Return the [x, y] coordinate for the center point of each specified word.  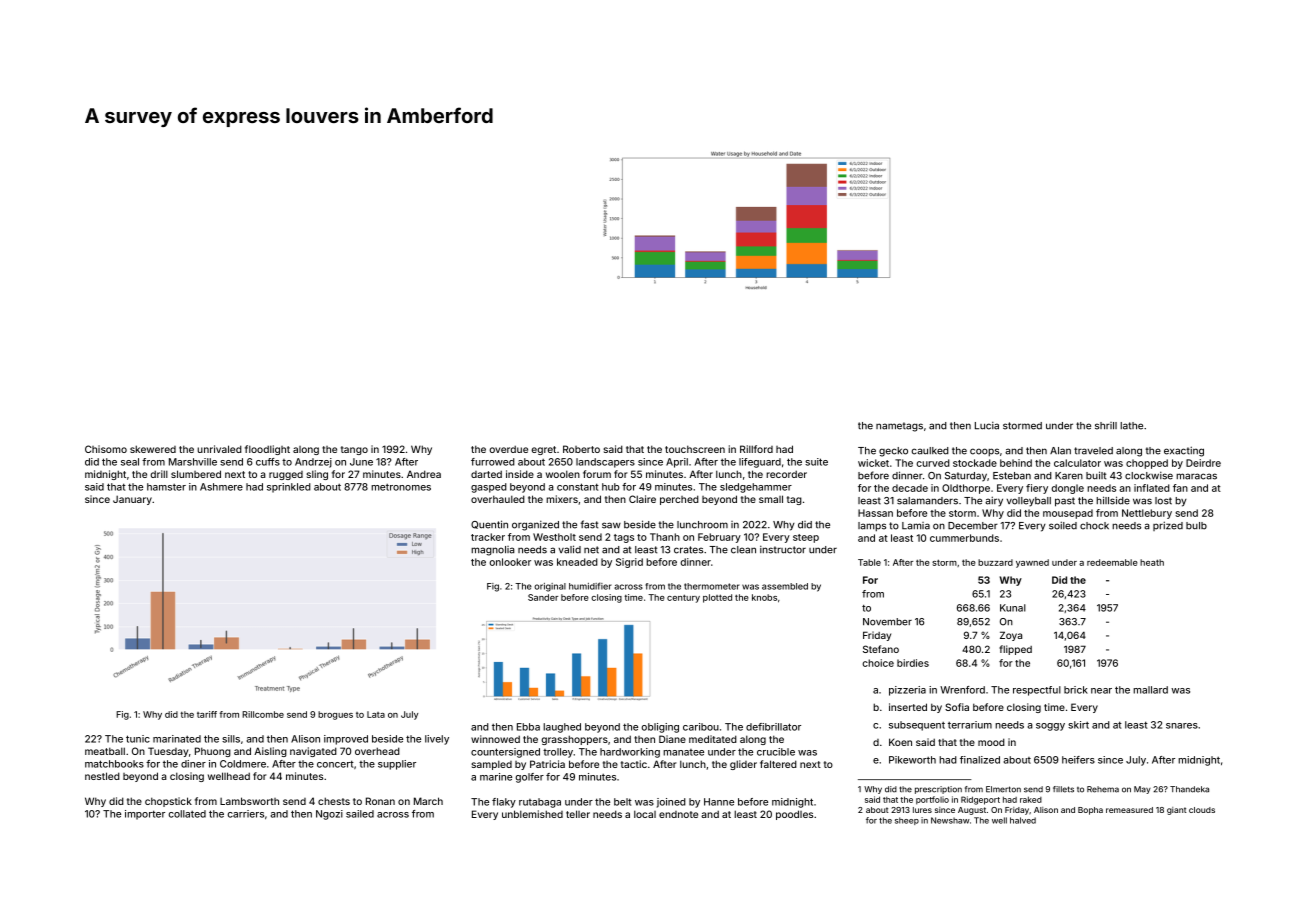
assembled [785, 586]
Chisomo [106, 449]
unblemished [532, 814]
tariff [207, 714]
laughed [562, 728]
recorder [786, 474]
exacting [1184, 451]
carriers [245, 814]
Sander [543, 597]
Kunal [1013, 608]
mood [991, 742]
